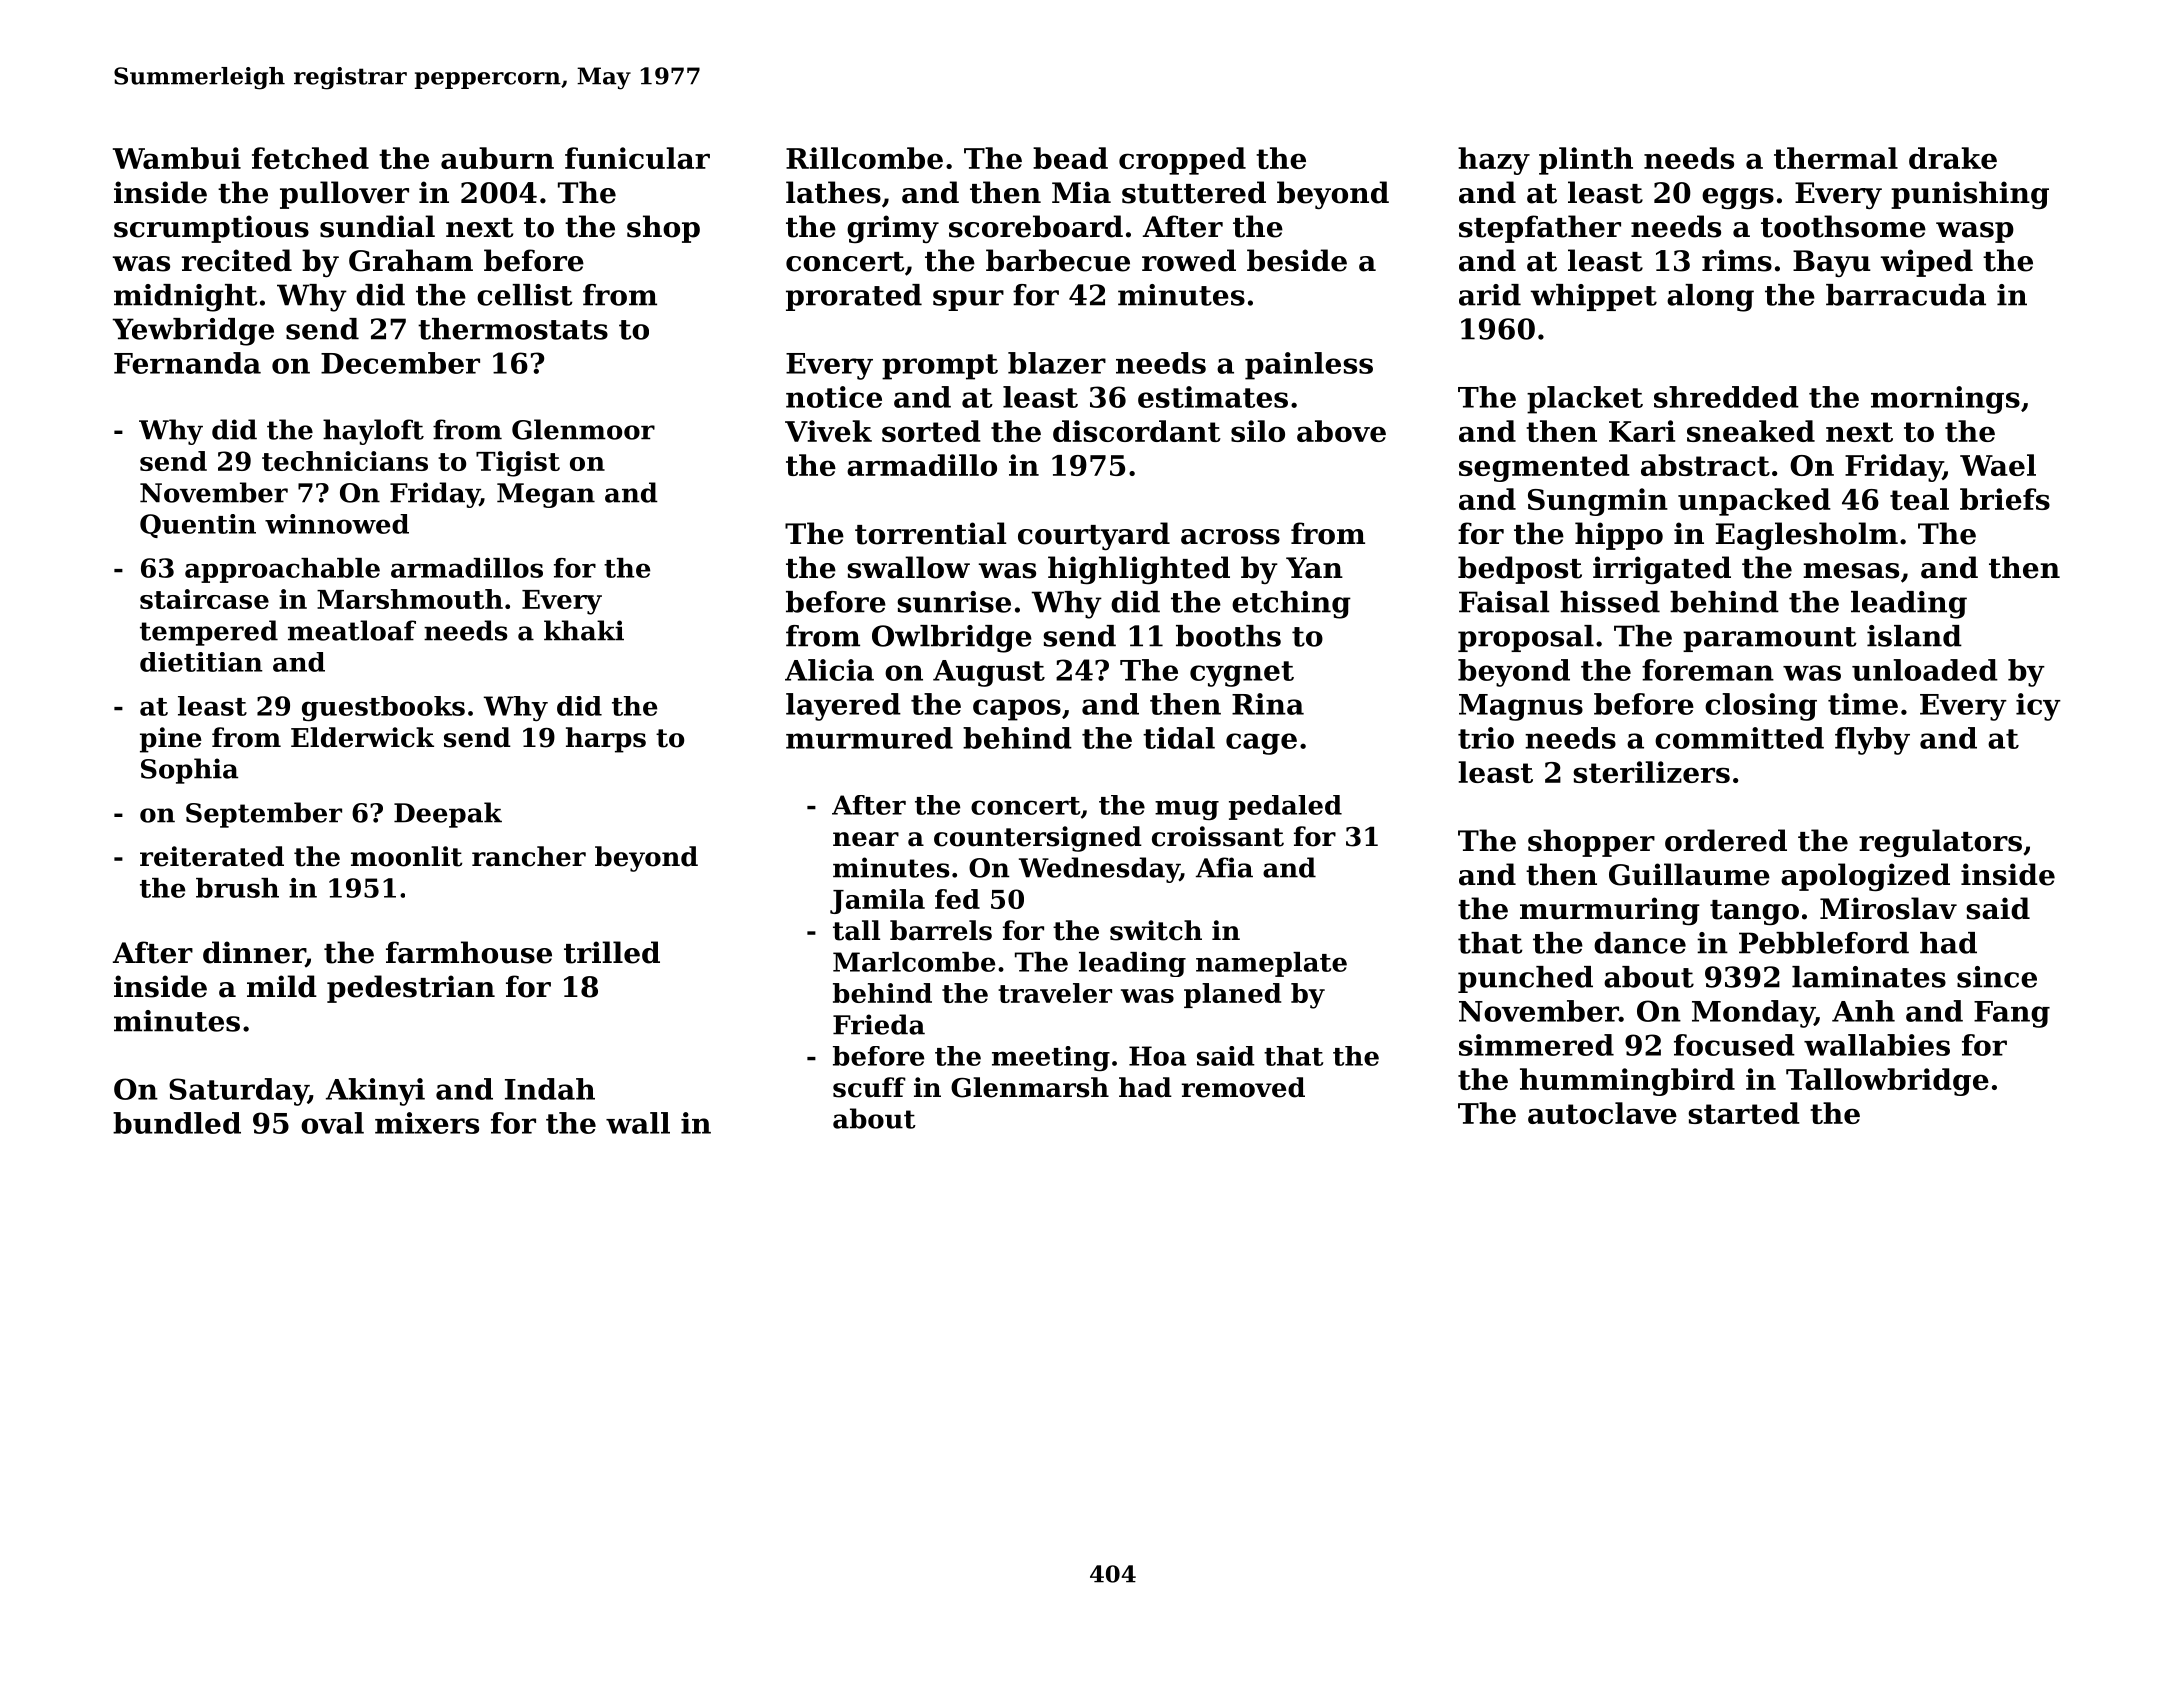 This image has width=2178, height=1683. Describe the element at coordinates (954, 602) in the image. I see `sunrise` at that location.
